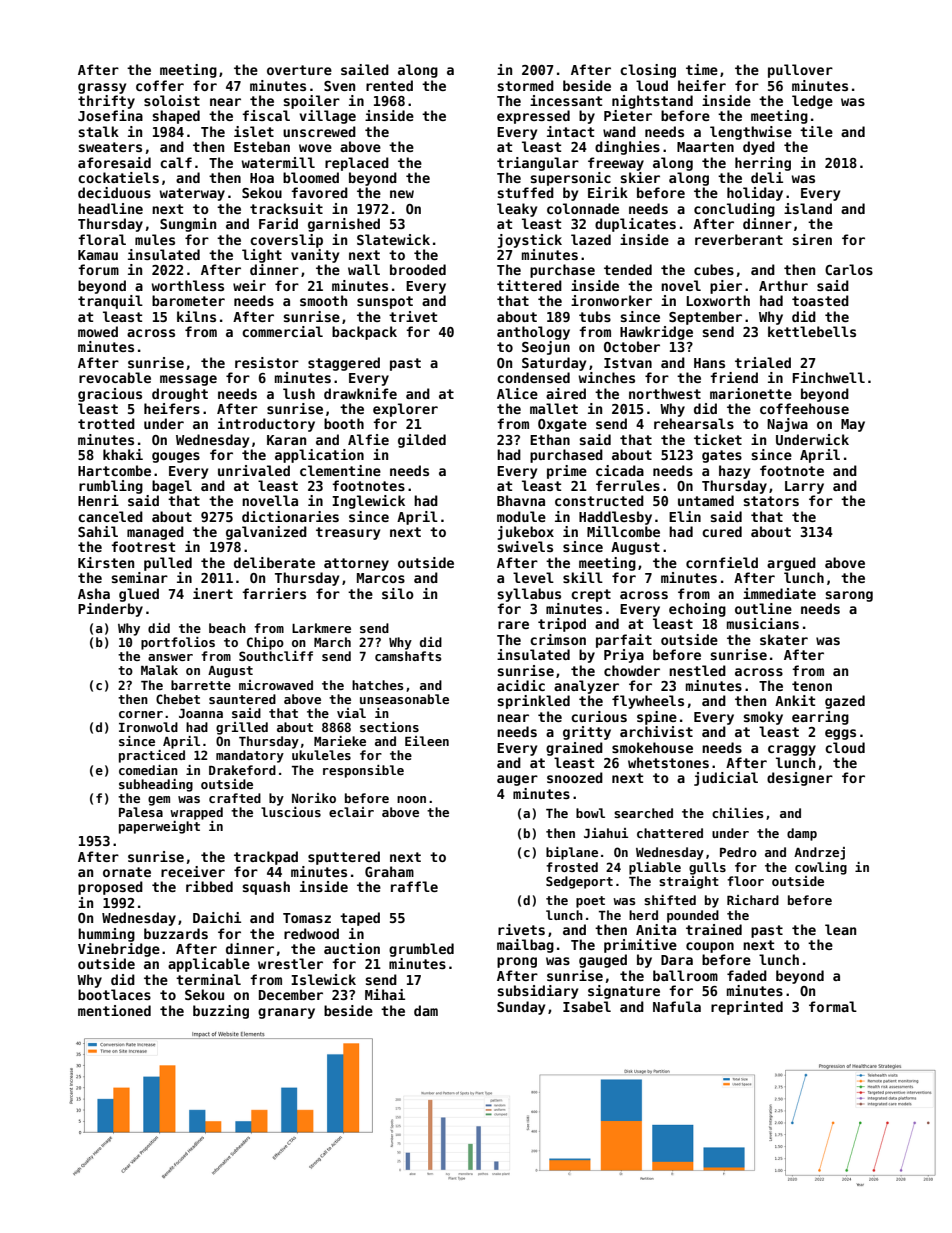 This document has width=952, height=1233. Describe the element at coordinates (755, 194) in the document. I see `holiday` at that location.
